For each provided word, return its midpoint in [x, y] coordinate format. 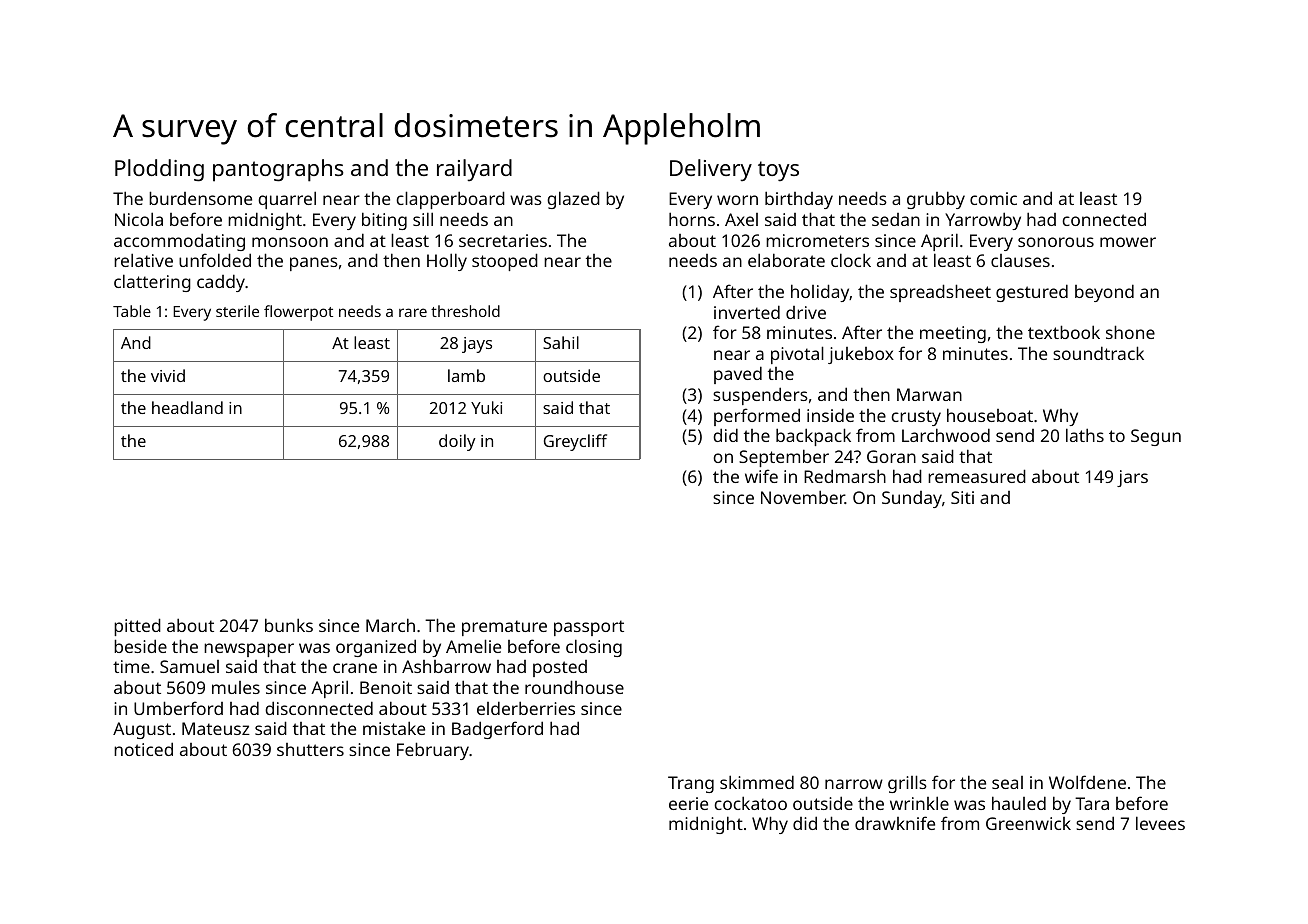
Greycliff [575, 442]
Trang [691, 784]
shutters [310, 749]
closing [594, 648]
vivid [168, 375]
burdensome [200, 198]
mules [236, 687]
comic [993, 198]
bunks [289, 625]
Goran [891, 456]
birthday [799, 200]
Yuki [486, 407]
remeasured [977, 476]
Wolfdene [1087, 782]
